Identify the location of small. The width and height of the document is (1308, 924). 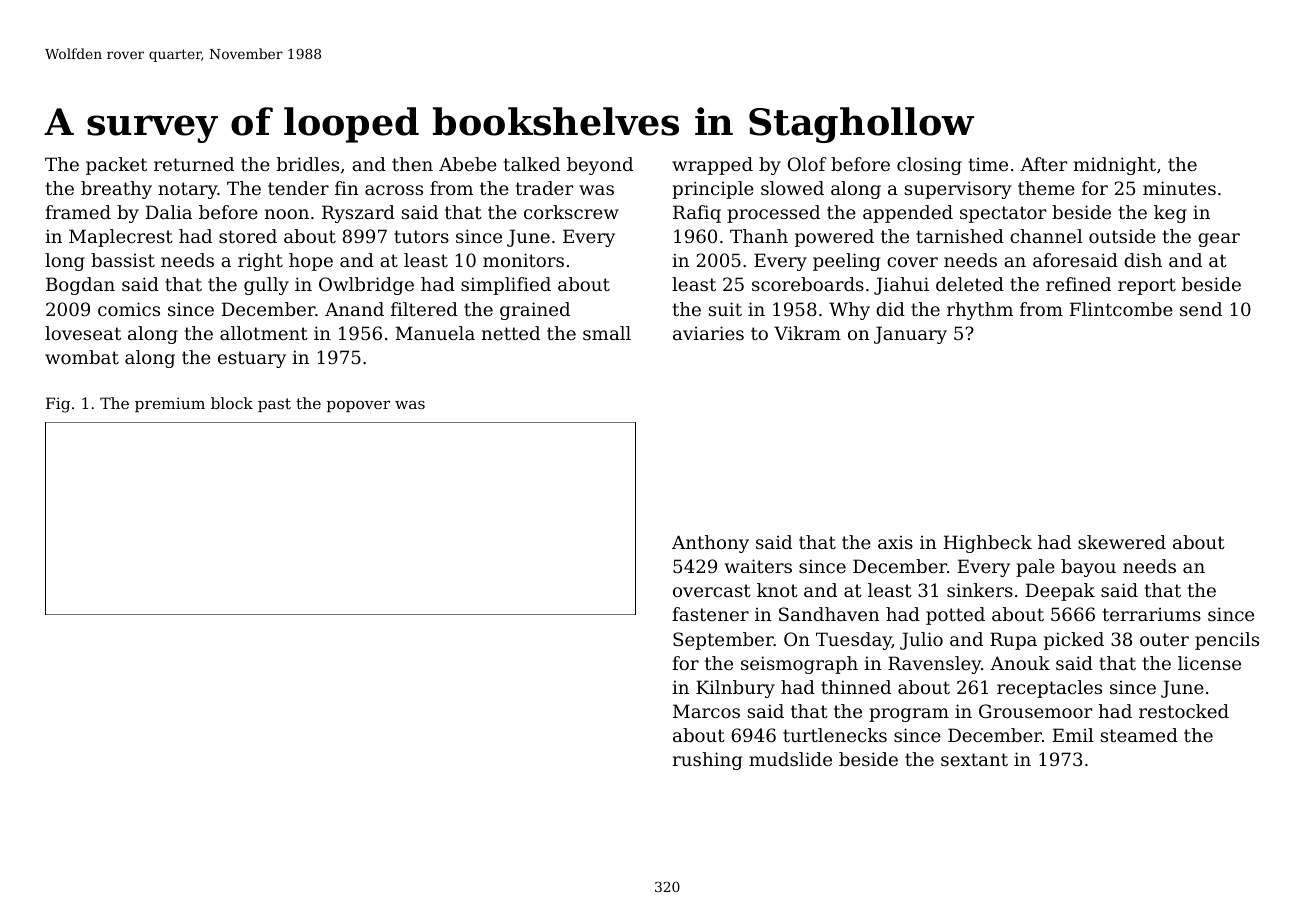
(607, 333).
